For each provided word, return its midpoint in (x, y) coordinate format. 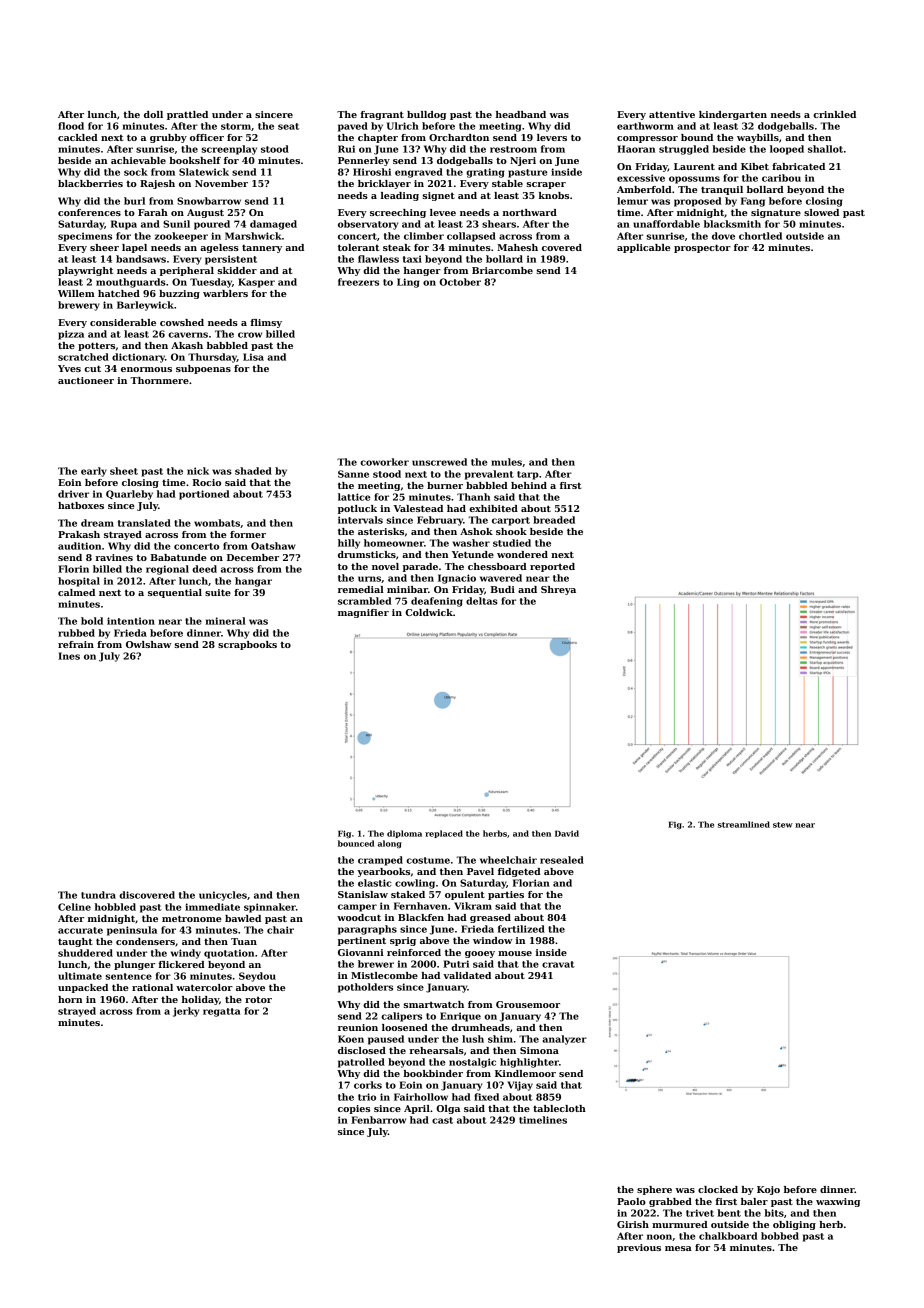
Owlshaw (148, 644)
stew (783, 825)
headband (521, 114)
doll (153, 114)
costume (428, 860)
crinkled (834, 114)
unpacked (83, 988)
